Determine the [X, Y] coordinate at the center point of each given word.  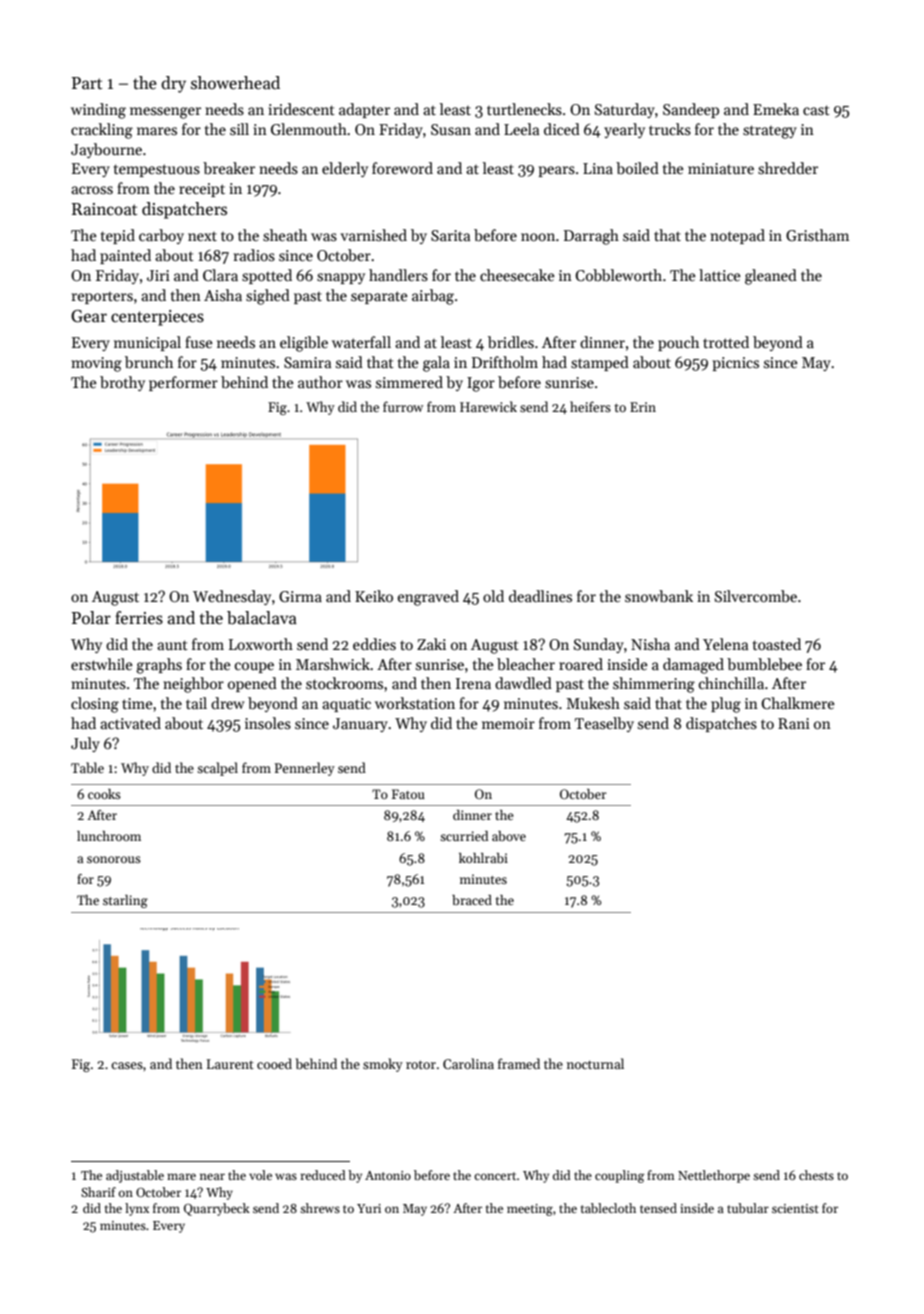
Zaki [431, 644]
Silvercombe [756, 596]
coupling [620, 1176]
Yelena [725, 644]
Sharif [98, 1192]
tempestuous [157, 170]
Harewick [488, 406]
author [320, 382]
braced [472, 900]
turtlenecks [524, 109]
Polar [91, 618]
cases [127, 1065]
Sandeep [691, 110]
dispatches [721, 724]
